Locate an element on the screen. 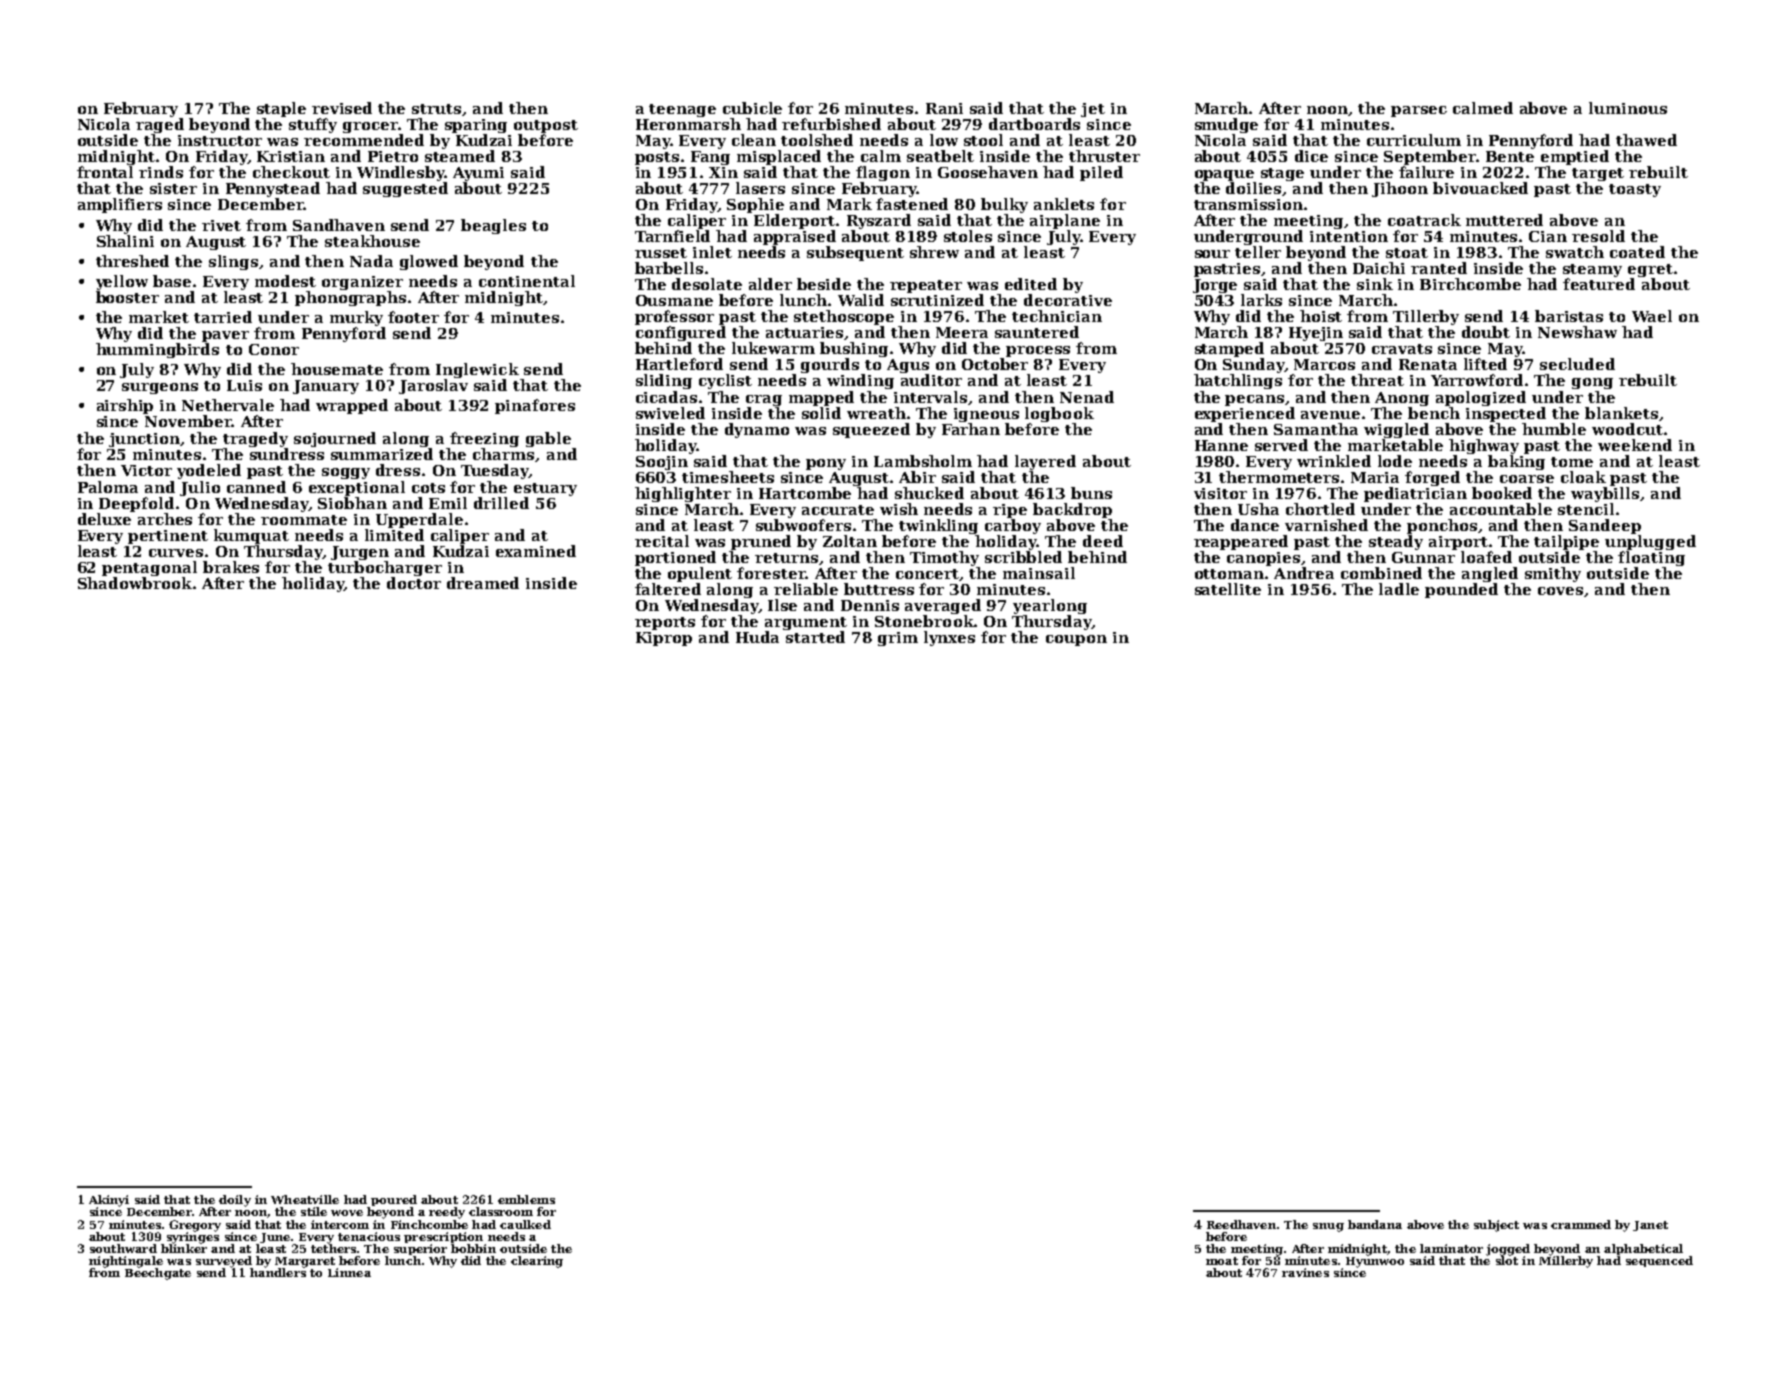 This screenshot has height=1373, width=1777. Huda is located at coordinates (757, 637).
